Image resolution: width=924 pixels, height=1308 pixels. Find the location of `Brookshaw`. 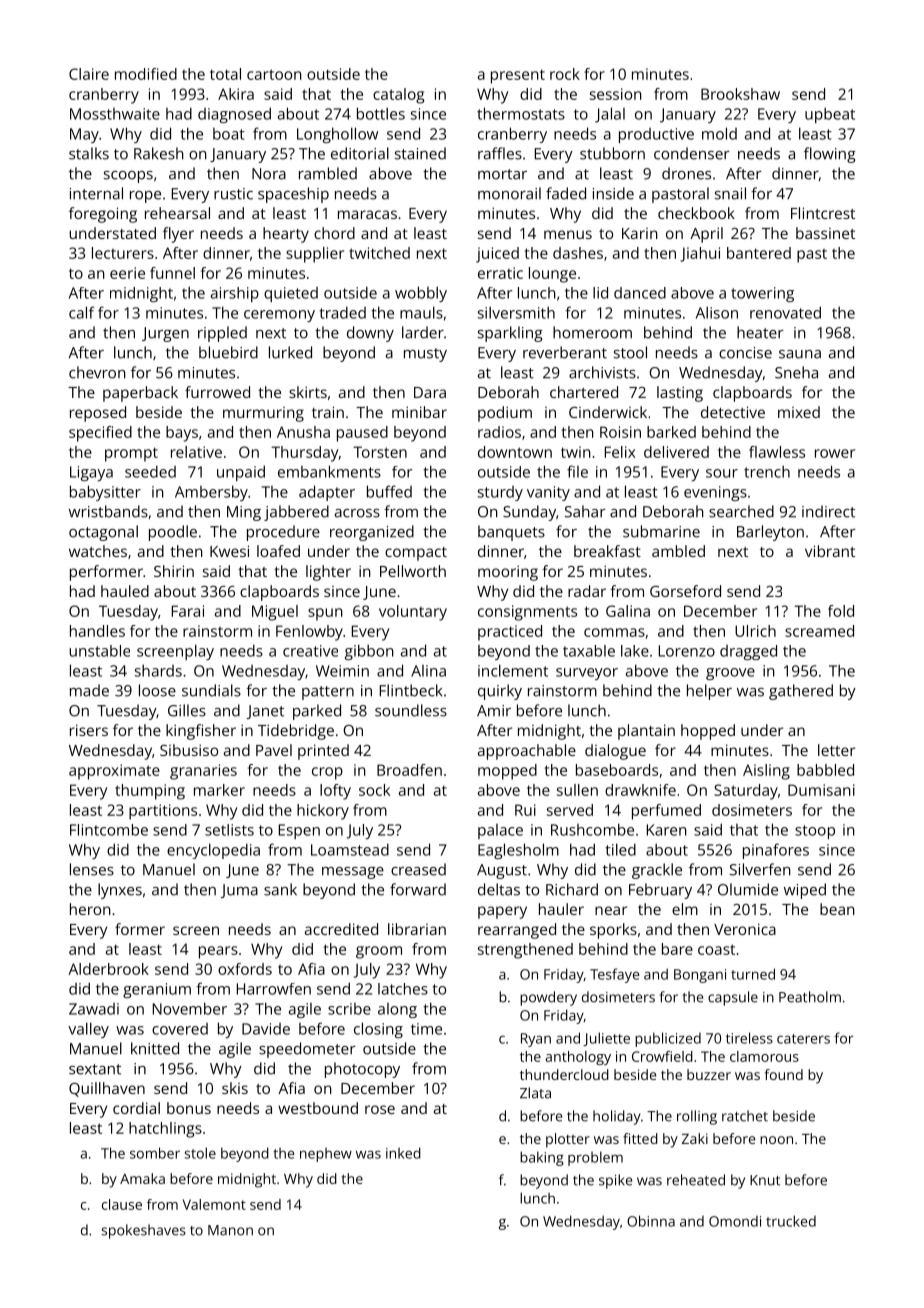

Brookshaw is located at coordinates (740, 94).
